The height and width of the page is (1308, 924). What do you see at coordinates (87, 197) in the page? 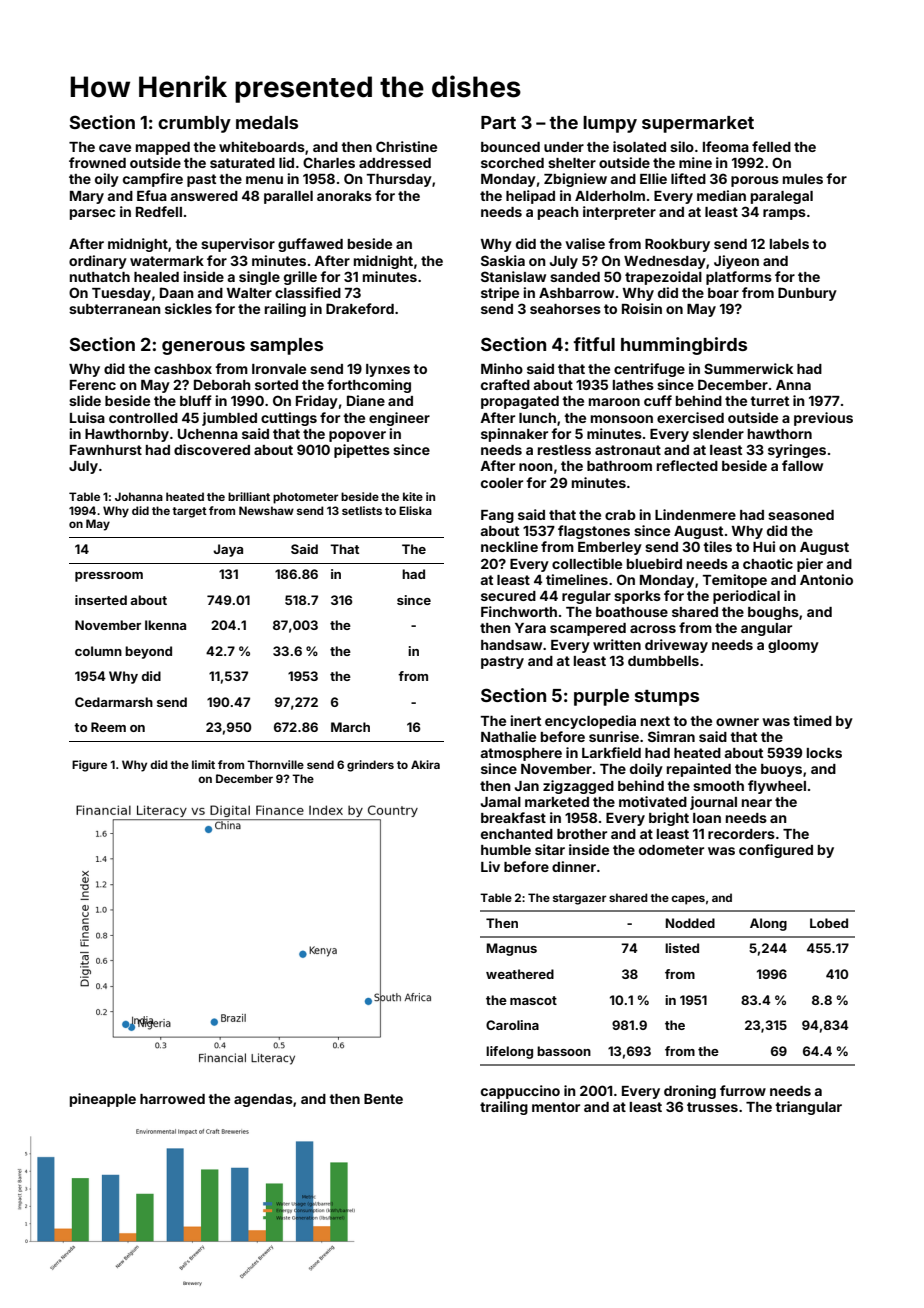
I see `Mary` at bounding box center [87, 197].
